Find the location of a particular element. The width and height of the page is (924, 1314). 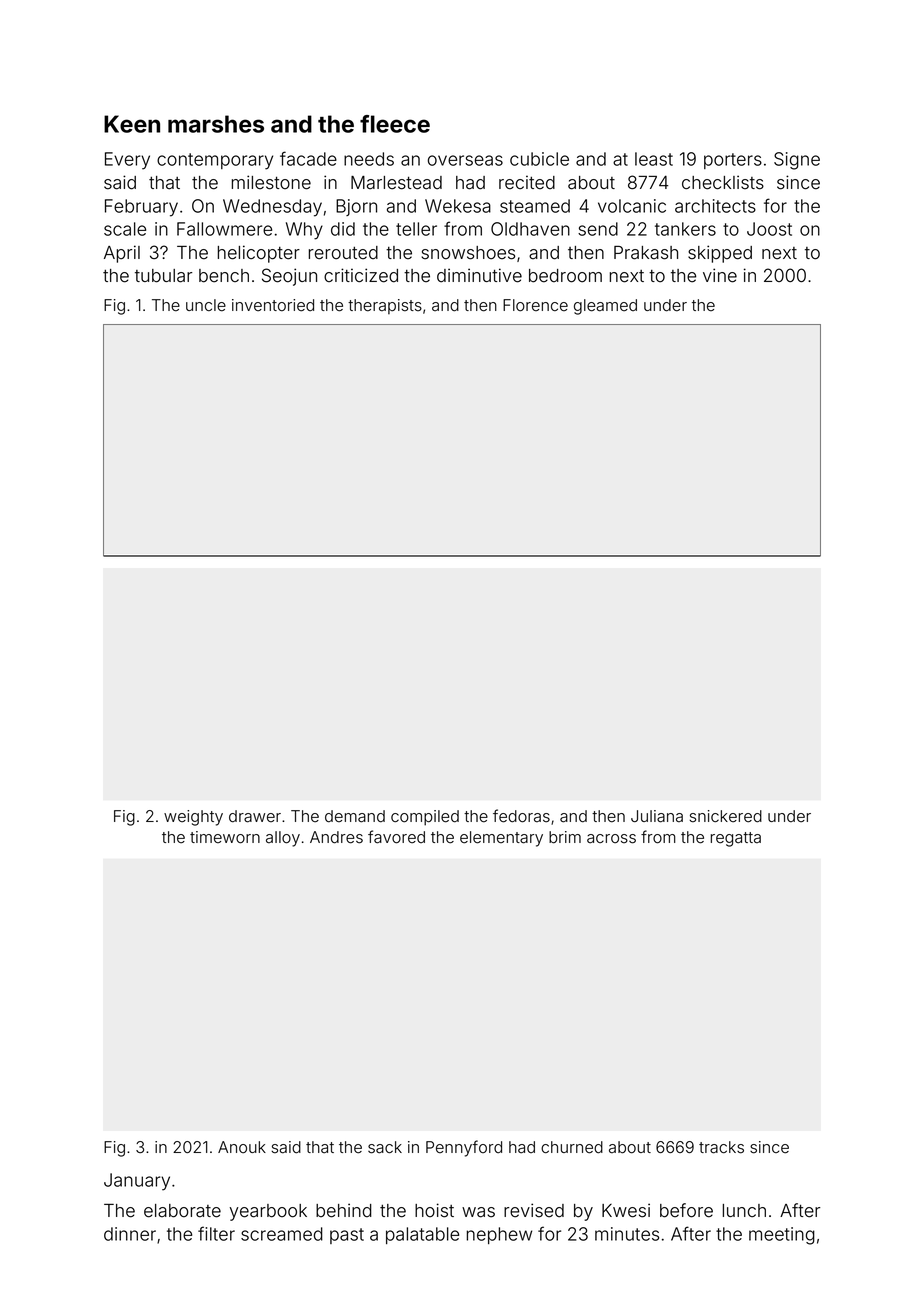

lunch is located at coordinates (744, 1210).
